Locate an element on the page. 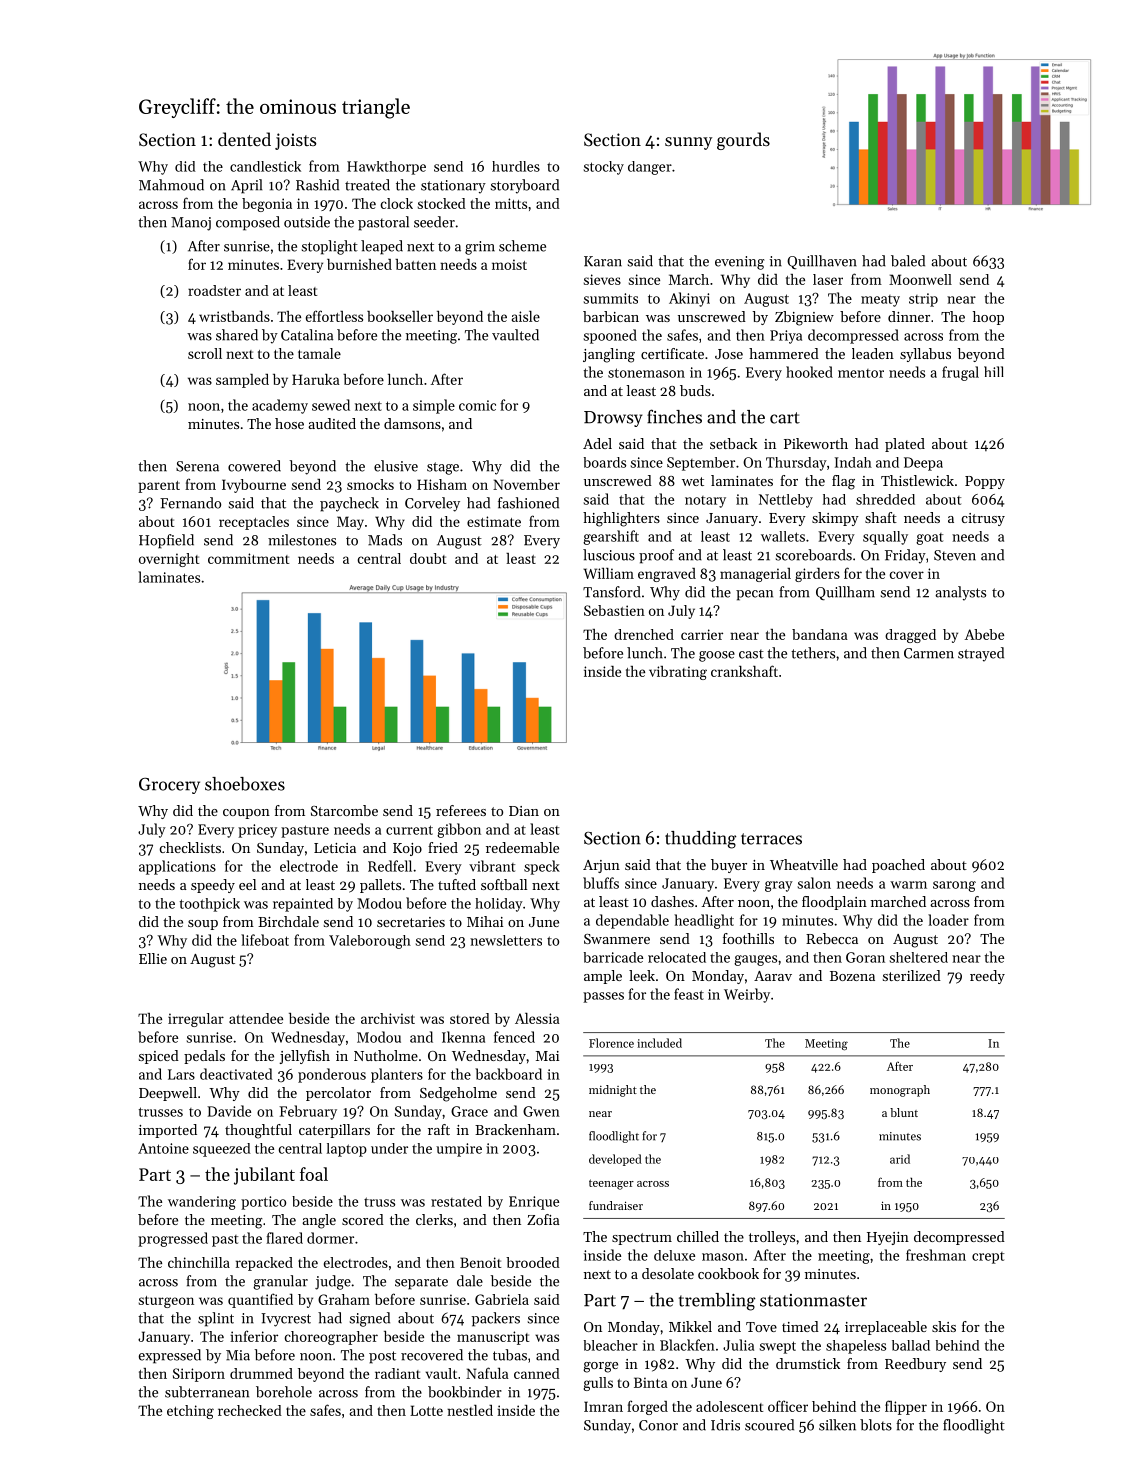  etching is located at coordinates (190, 1412).
